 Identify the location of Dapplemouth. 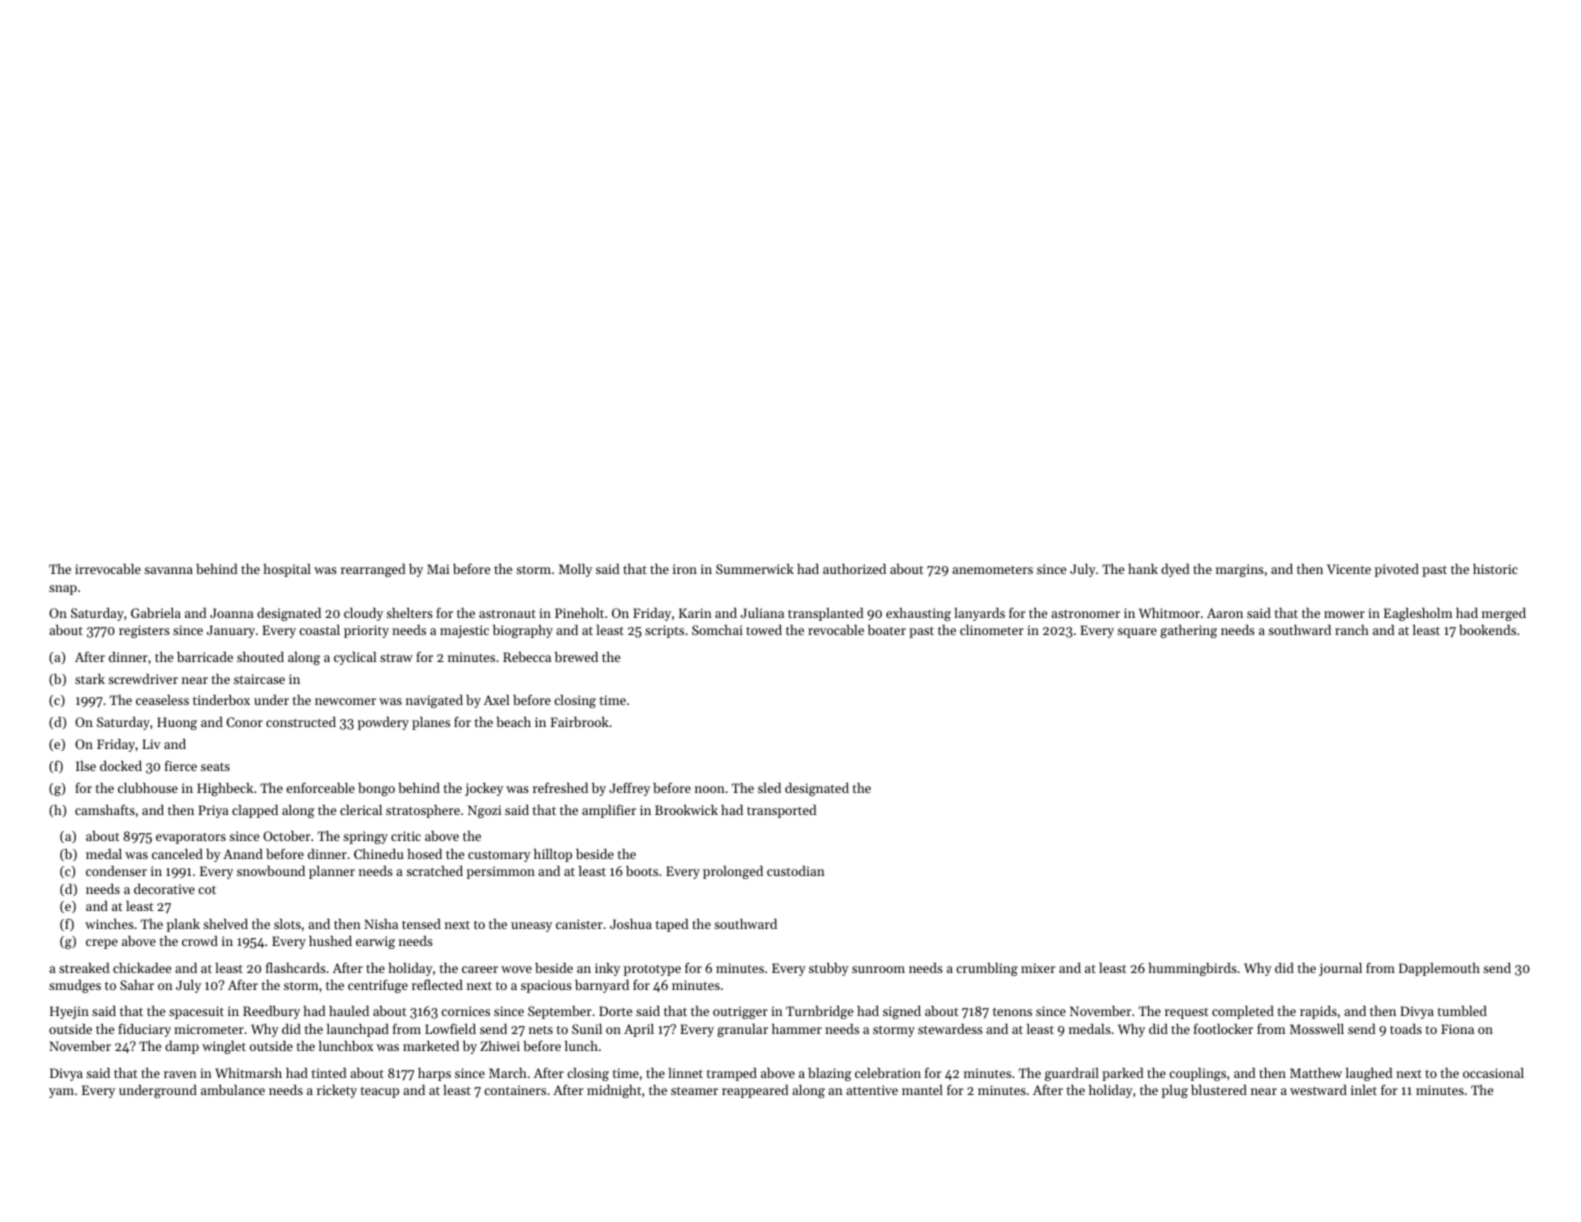
(1439, 969).
